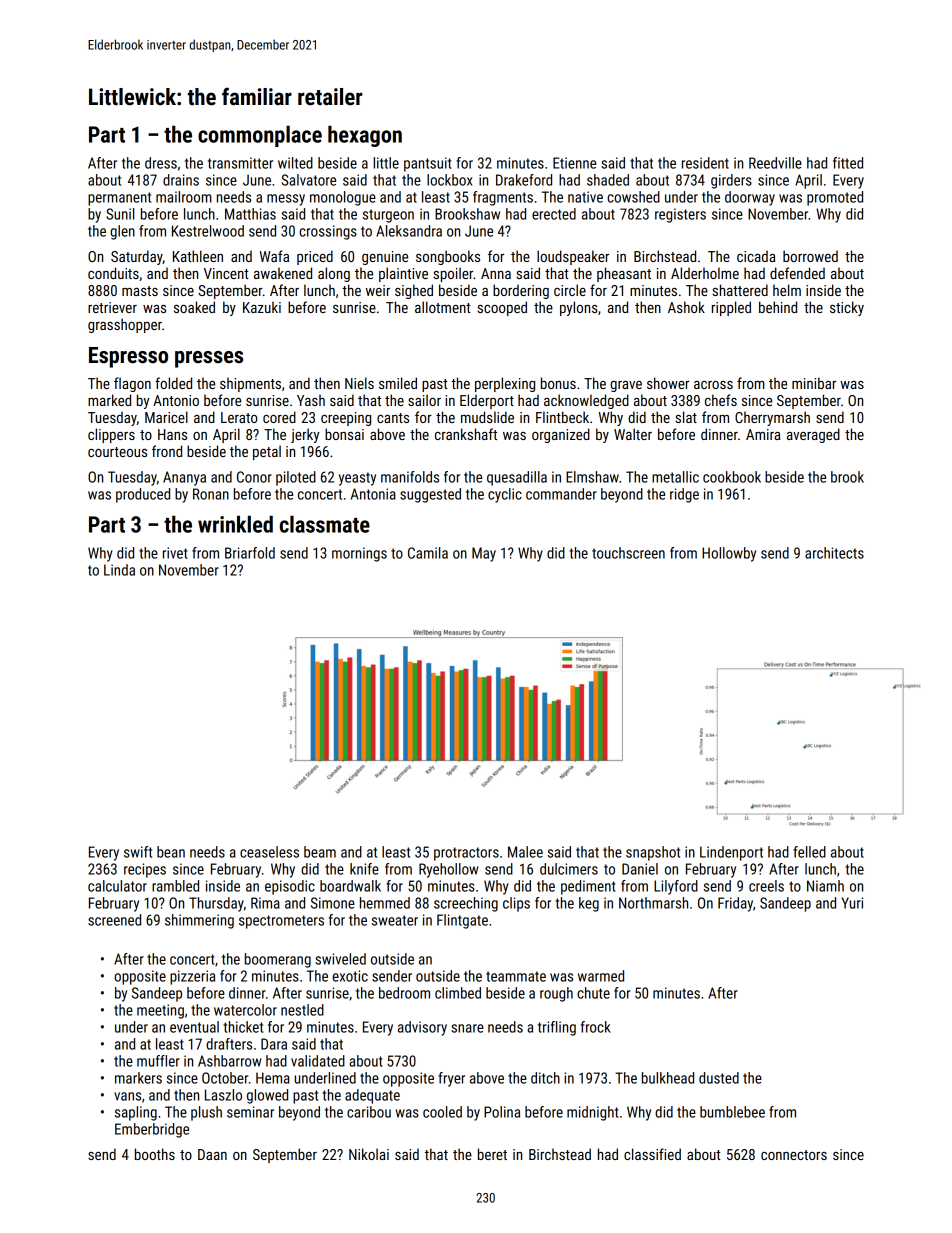  Describe the element at coordinates (675, 477) in the document. I see `metallic` at that location.
